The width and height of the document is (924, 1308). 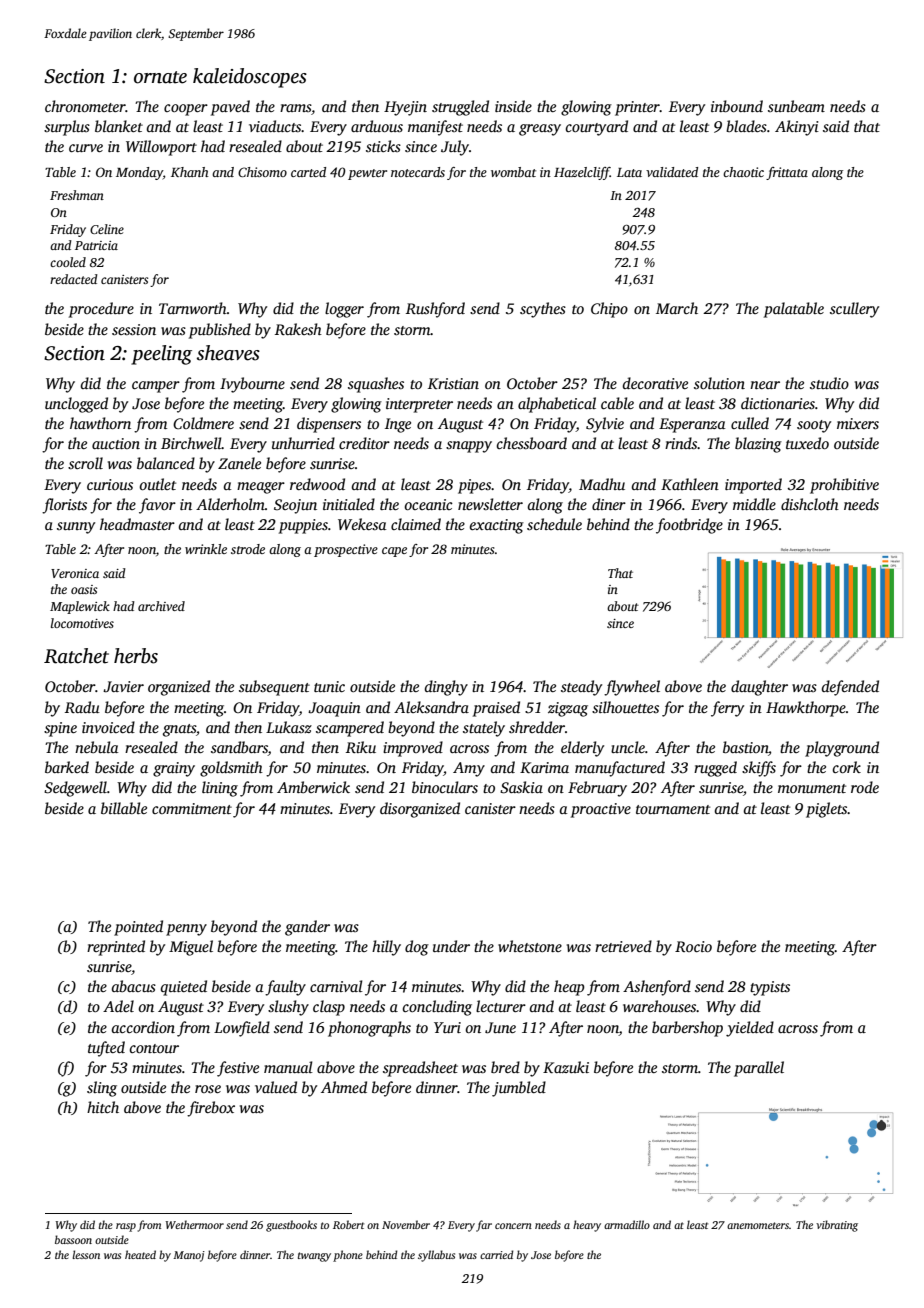 I want to click on sunbeam, so click(x=796, y=106).
